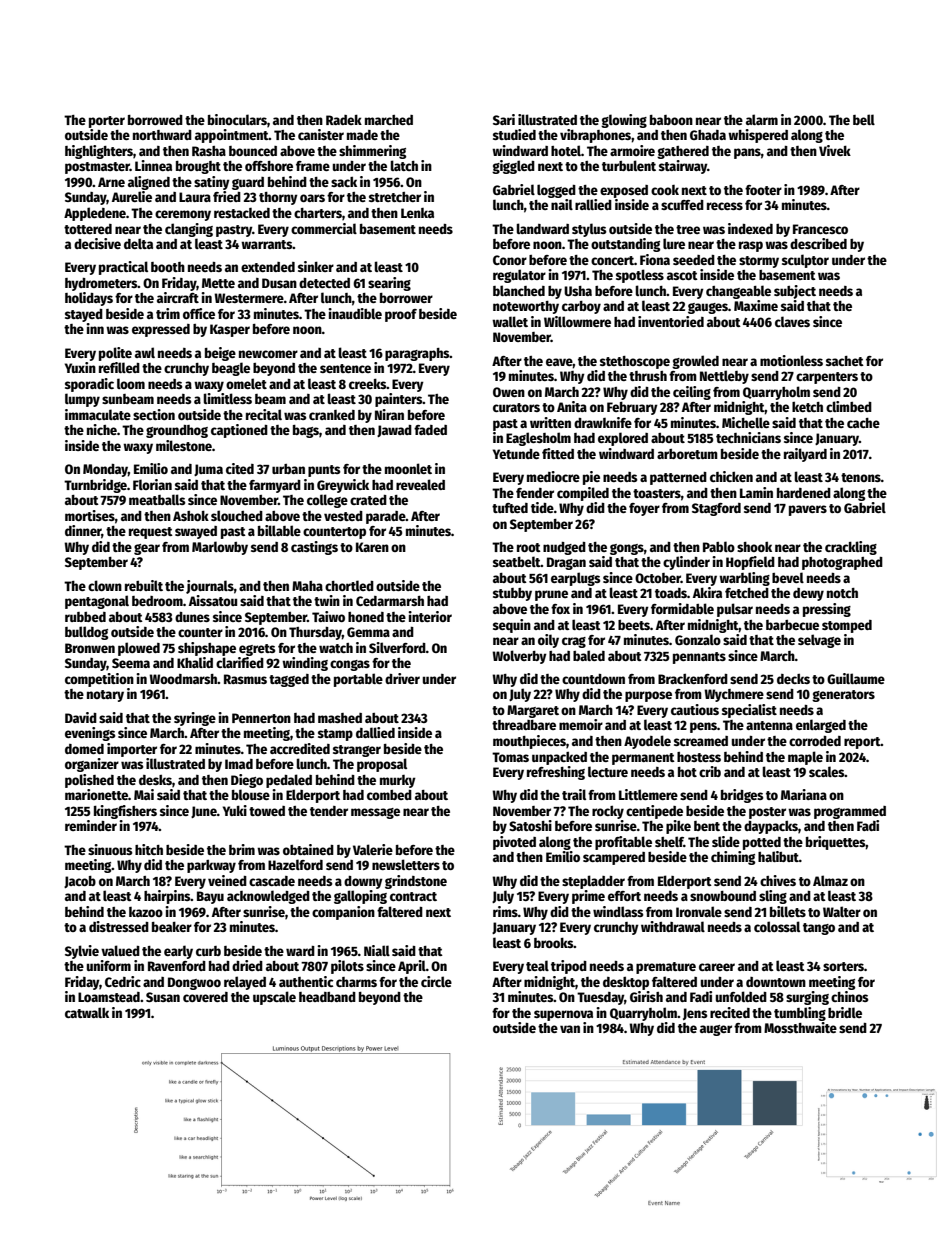 This screenshot has height=1233, width=952. What do you see at coordinates (208, 951) in the screenshot?
I see `curb` at bounding box center [208, 951].
